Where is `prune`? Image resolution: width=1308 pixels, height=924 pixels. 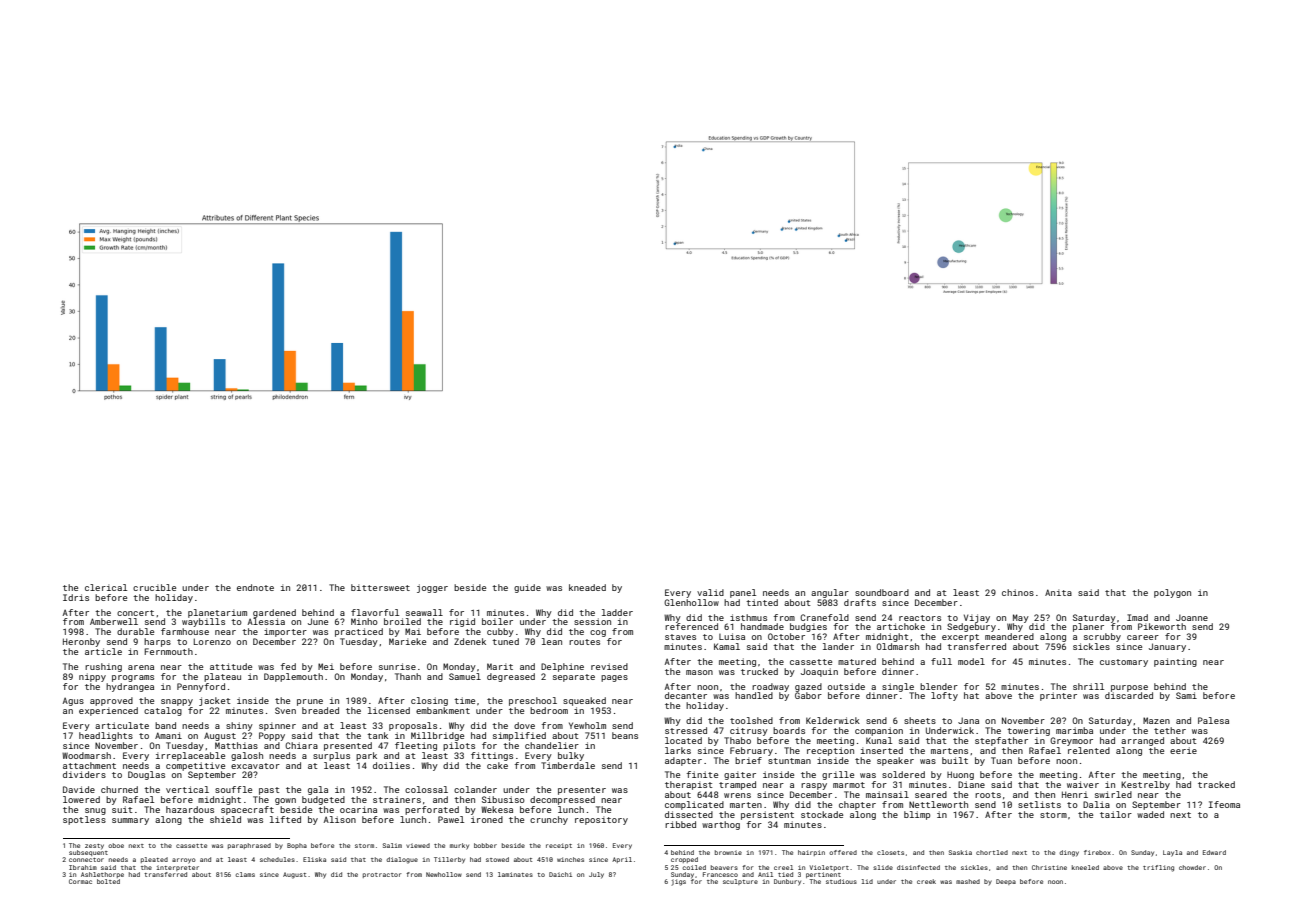
prune is located at coordinates (310, 702).
